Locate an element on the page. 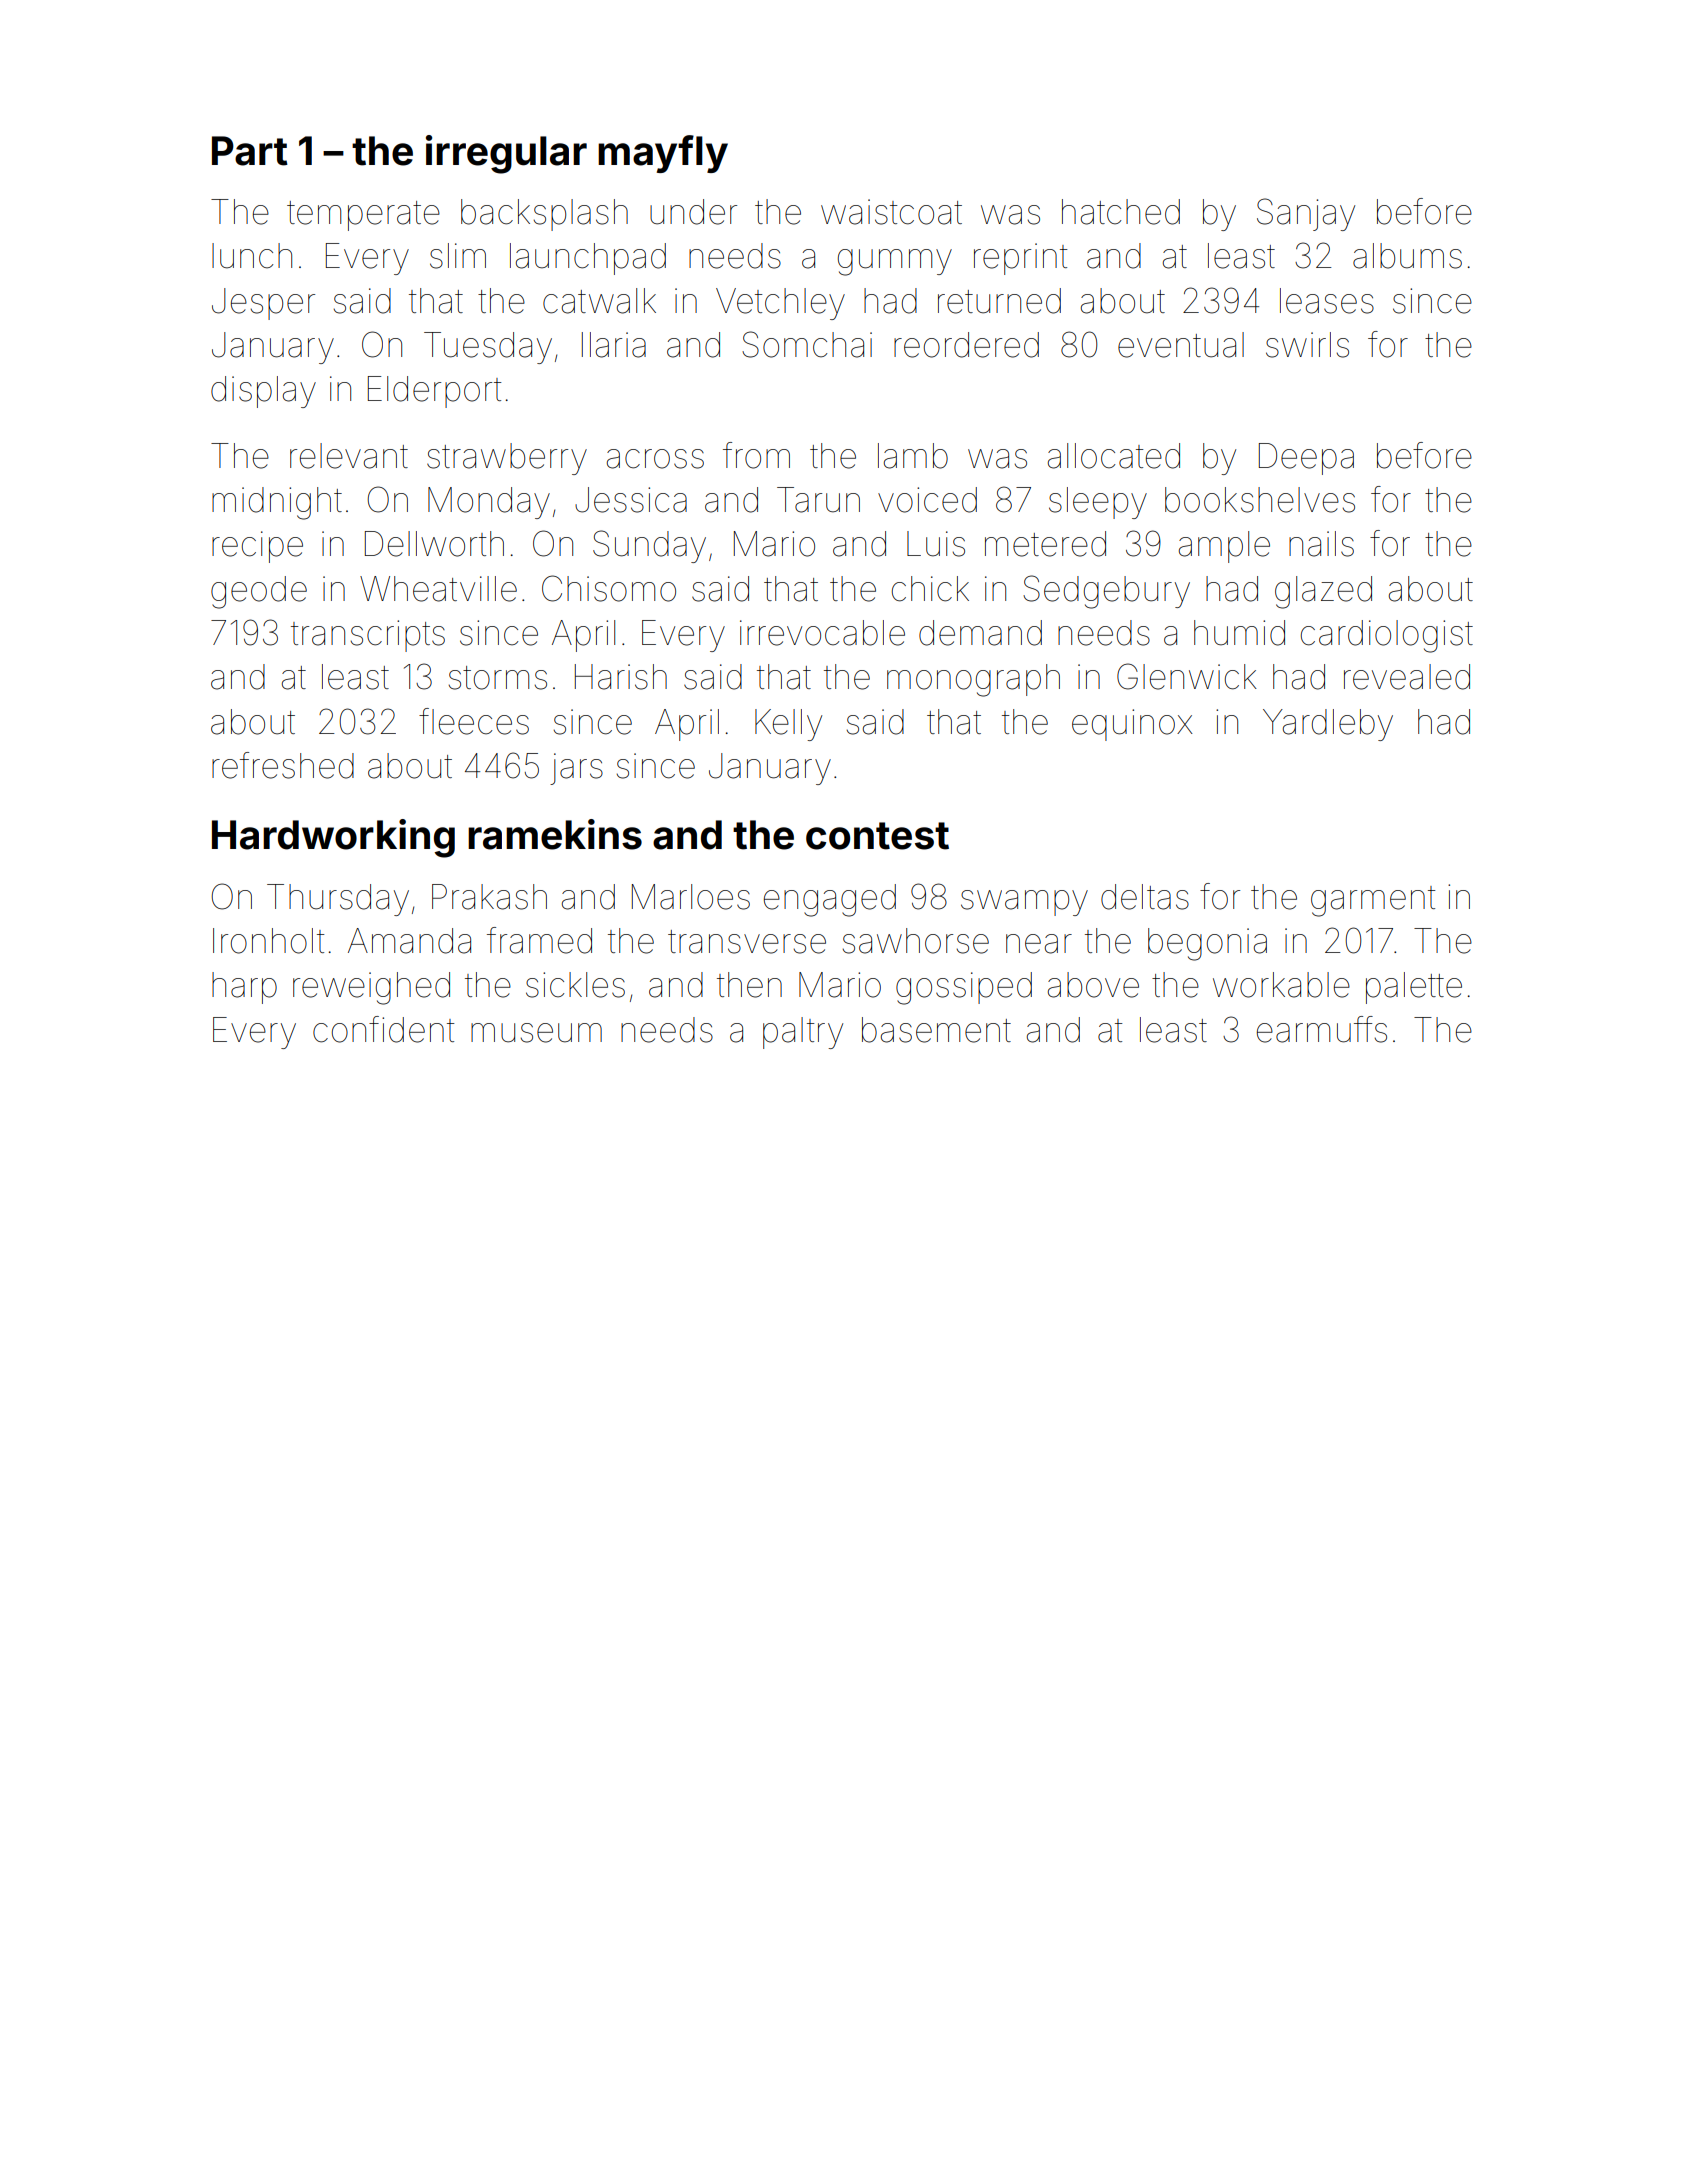 The height and width of the image is (2178, 1683). Chisomo is located at coordinates (609, 588).
